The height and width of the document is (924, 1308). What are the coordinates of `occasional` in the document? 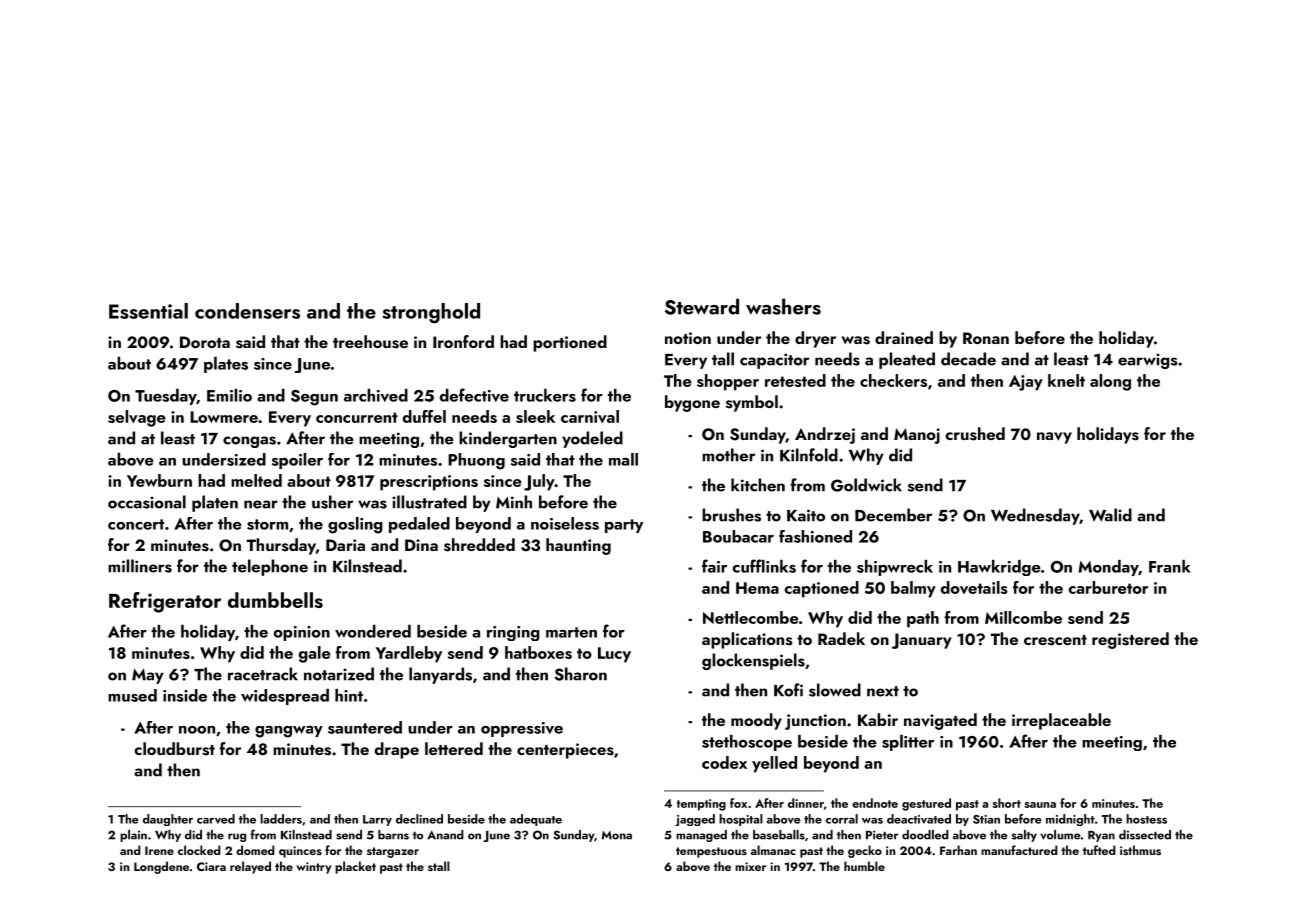 It's located at (147, 502).
